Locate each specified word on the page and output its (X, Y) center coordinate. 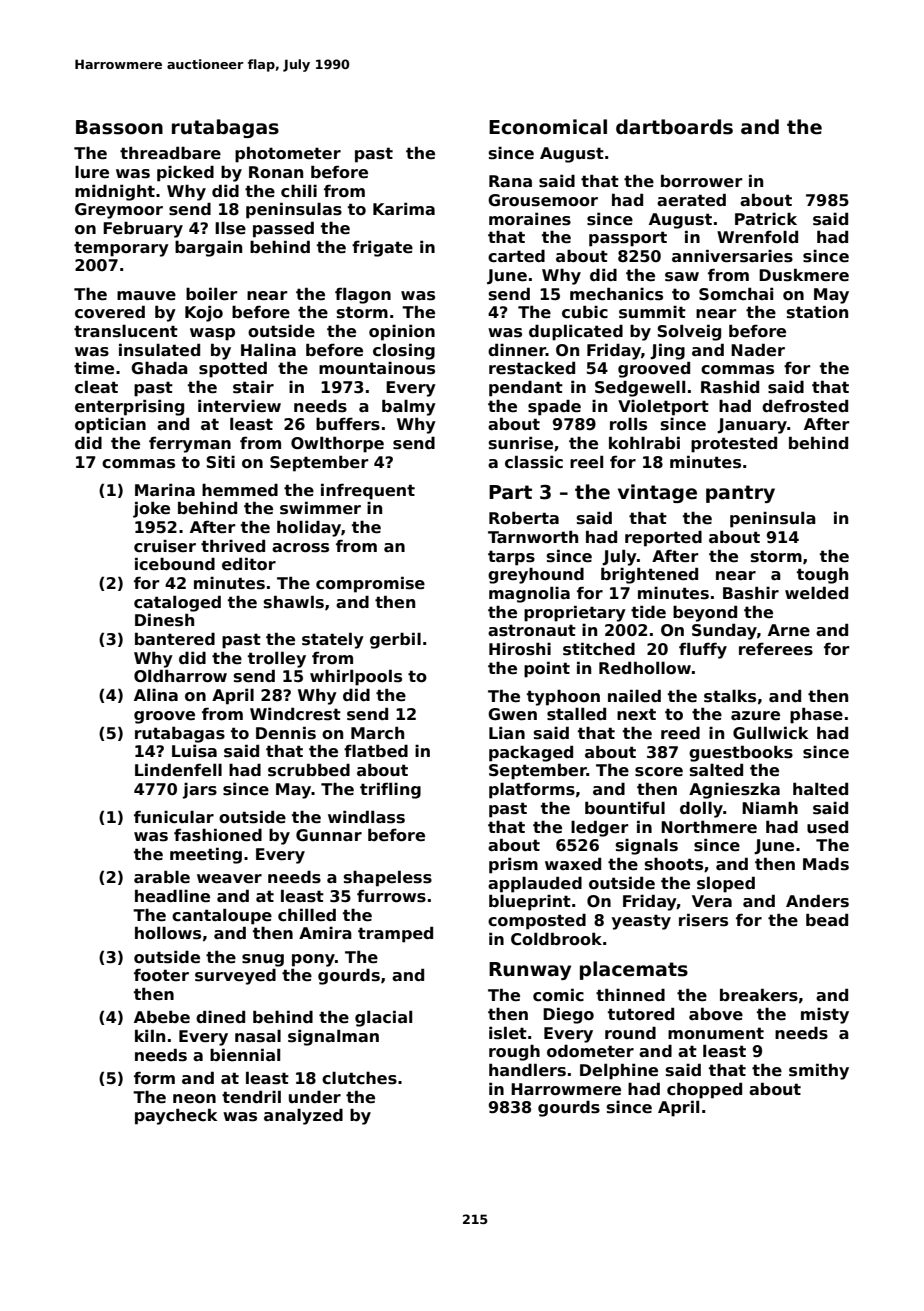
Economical (548, 127)
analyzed (303, 1117)
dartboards (674, 127)
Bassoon (119, 127)
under (315, 1097)
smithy (819, 1071)
